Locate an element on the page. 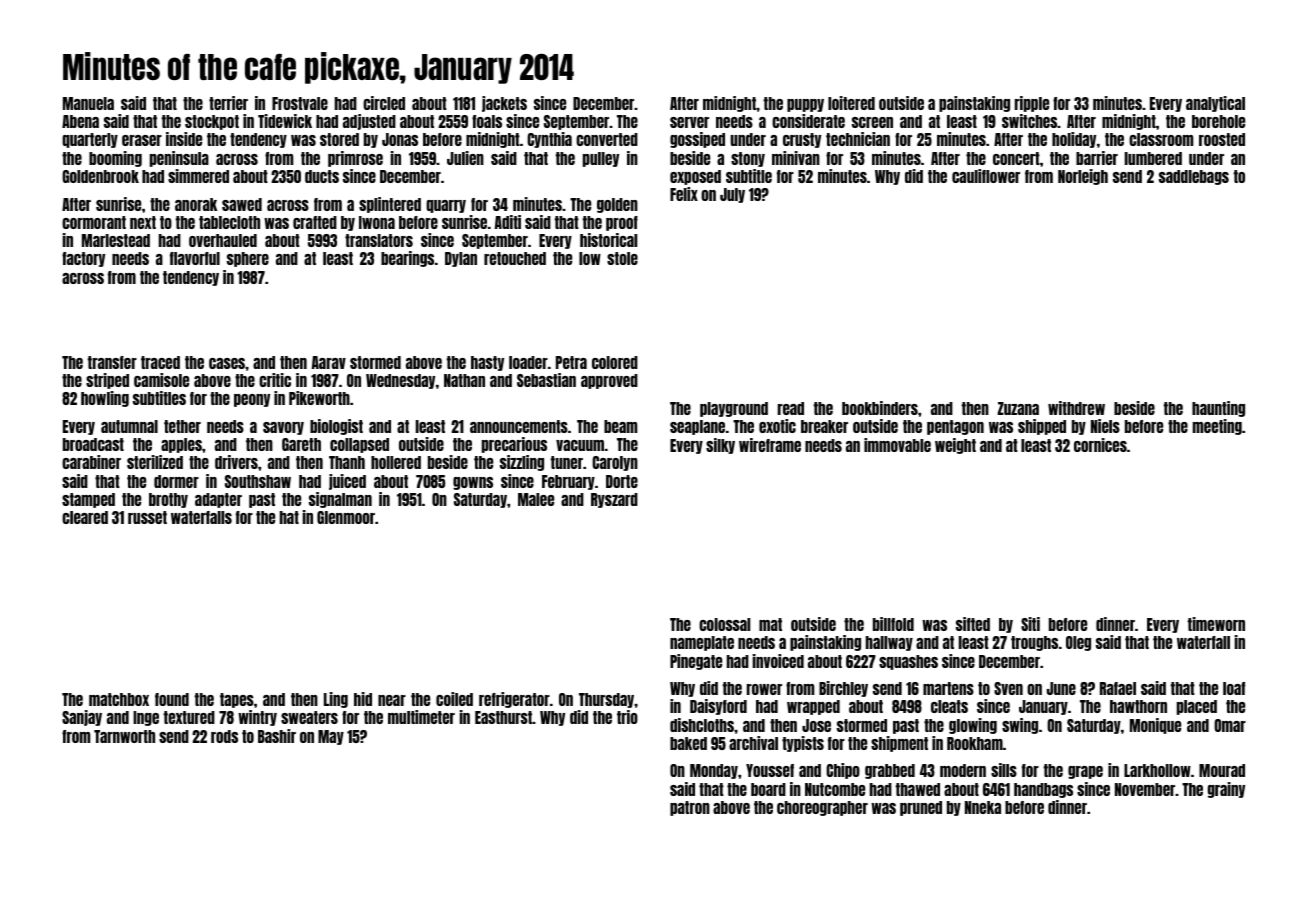 This page has width=1308, height=924. nameplate is located at coordinates (702, 643).
